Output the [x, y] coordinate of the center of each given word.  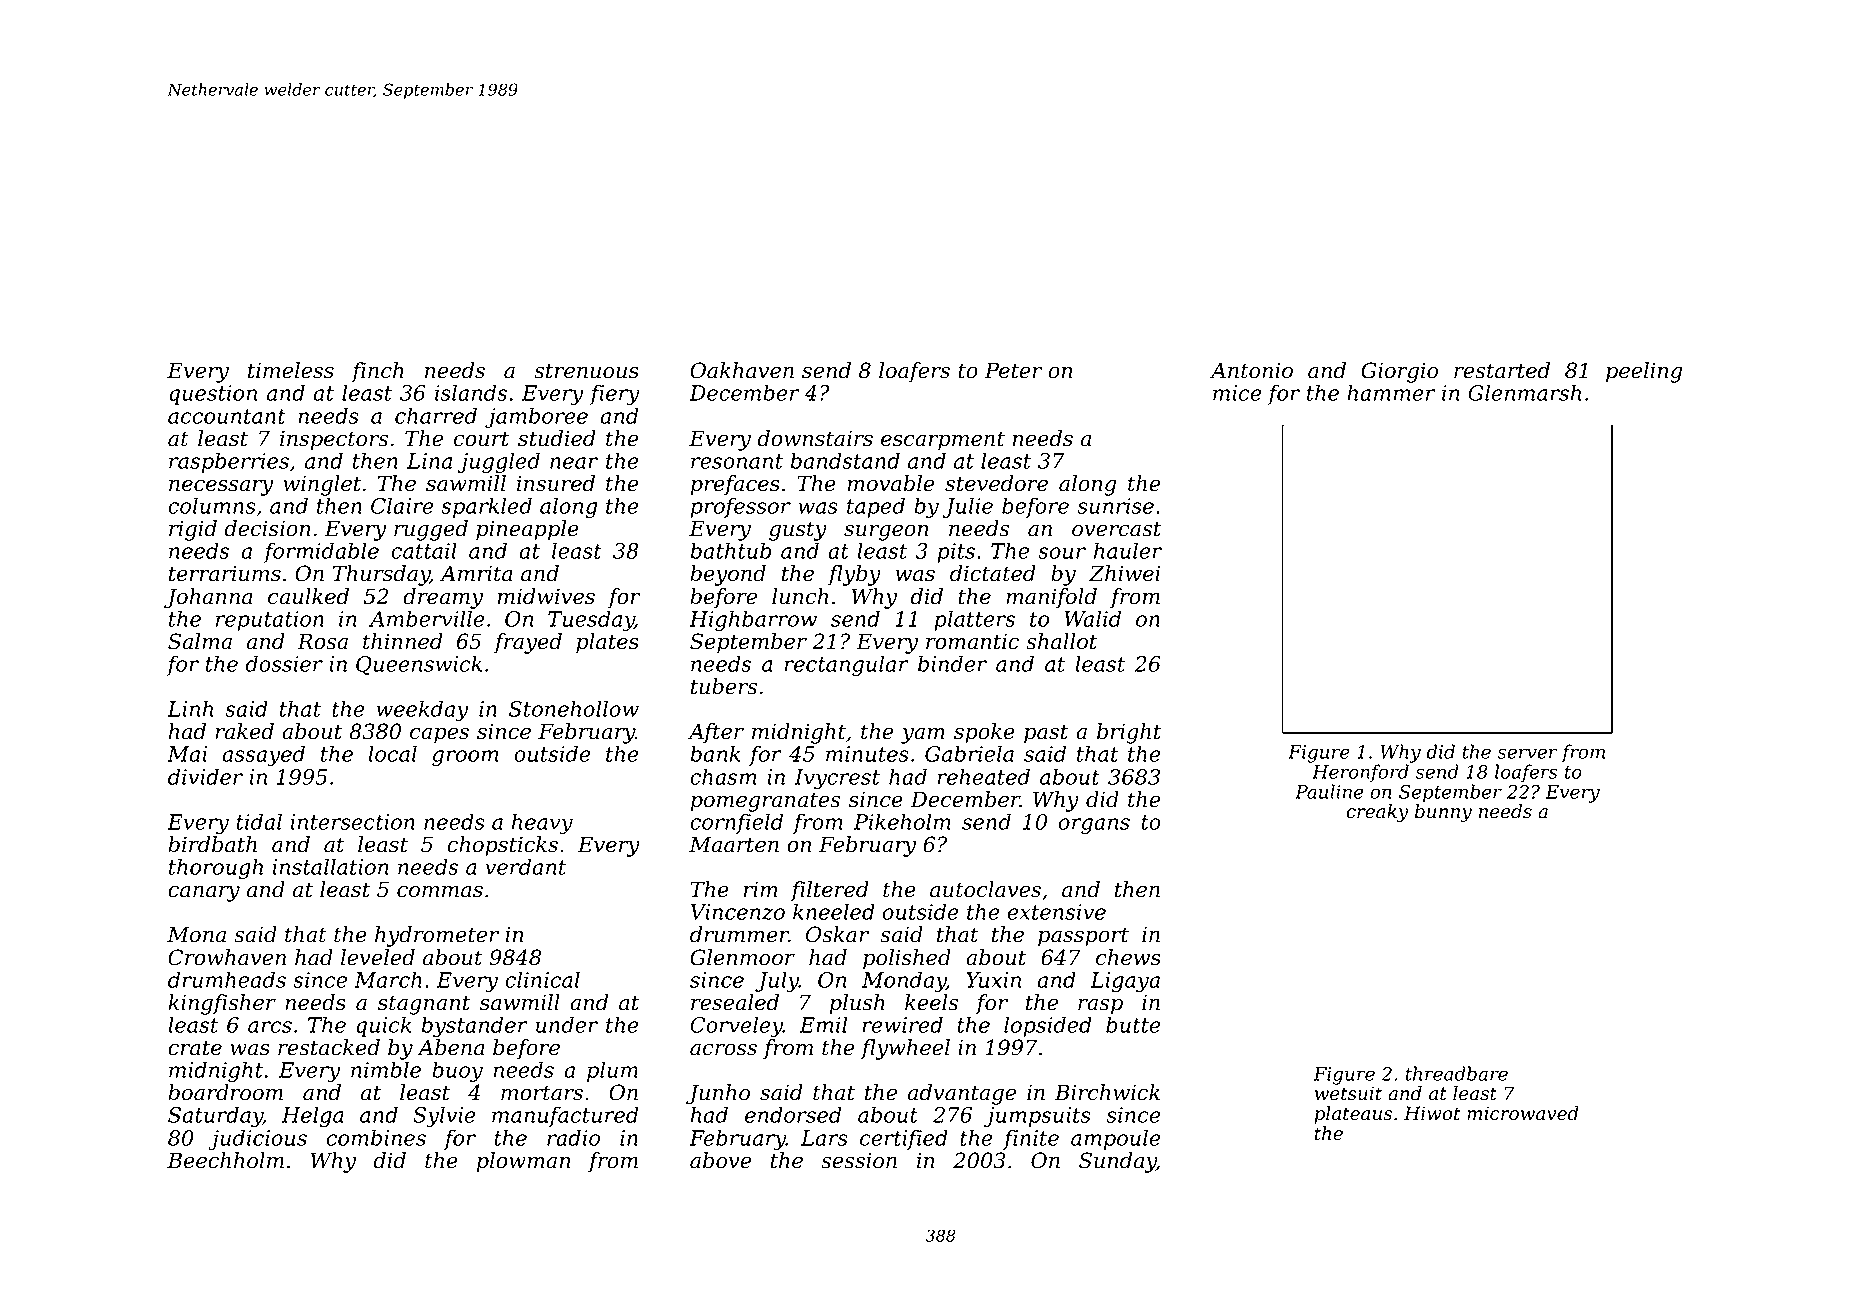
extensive [1056, 912]
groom [465, 758]
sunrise [1115, 506]
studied [557, 438]
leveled [378, 957]
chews [1128, 957]
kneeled [834, 911]
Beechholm [225, 1160]
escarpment [943, 441]
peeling [1644, 372]
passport [1083, 937]
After [716, 733]
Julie [967, 507]
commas [440, 892]
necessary [221, 488]
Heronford [1360, 773]
